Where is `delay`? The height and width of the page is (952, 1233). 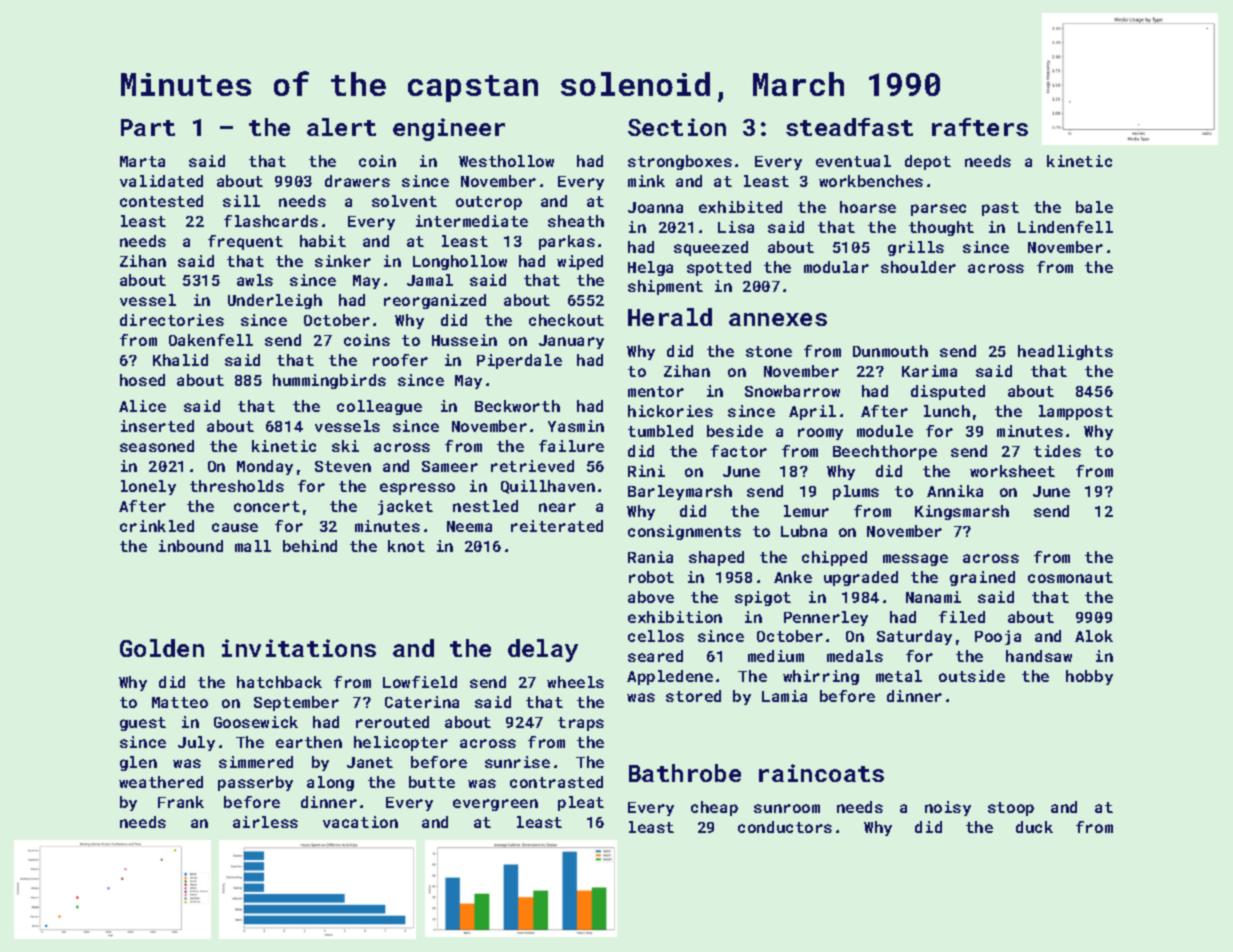 delay is located at coordinates (543, 650).
